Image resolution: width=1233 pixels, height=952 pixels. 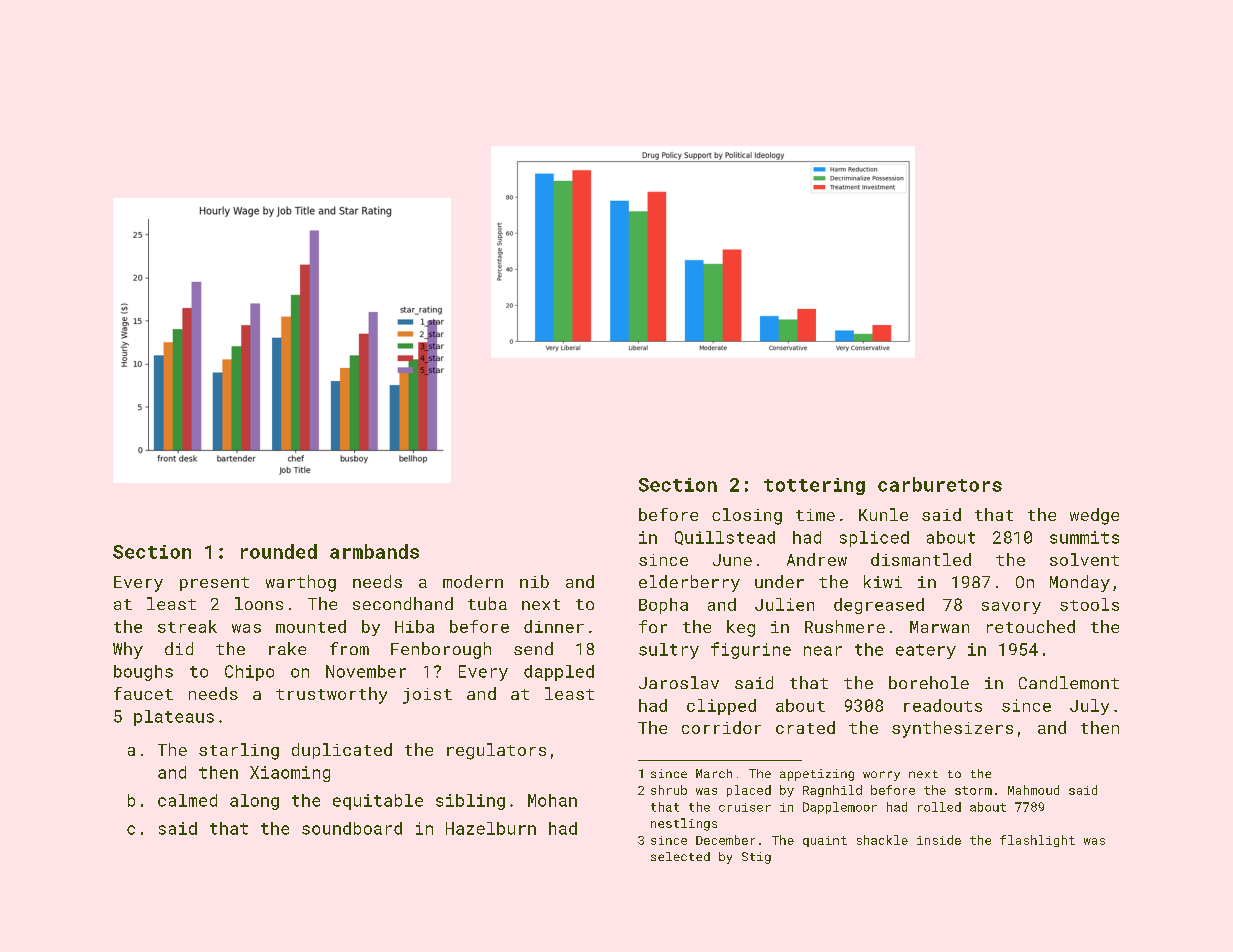 I want to click on regulators, so click(x=496, y=751).
